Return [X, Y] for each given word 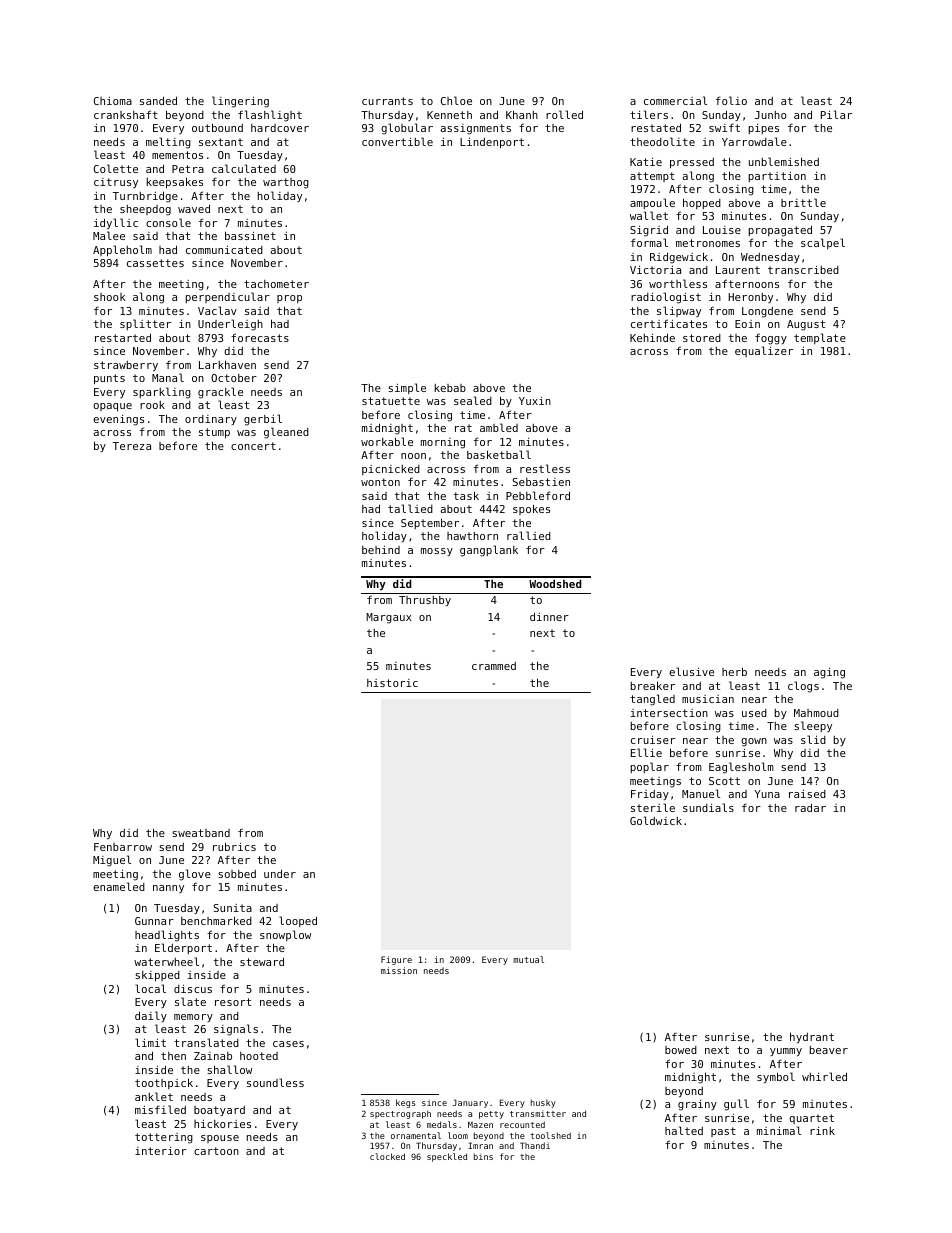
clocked [387, 1156]
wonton [380, 482]
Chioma [113, 101]
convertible [397, 141]
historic [392, 683]
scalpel [823, 243]
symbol [776, 1077]
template [820, 338]
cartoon [216, 1151]
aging [829, 673]
